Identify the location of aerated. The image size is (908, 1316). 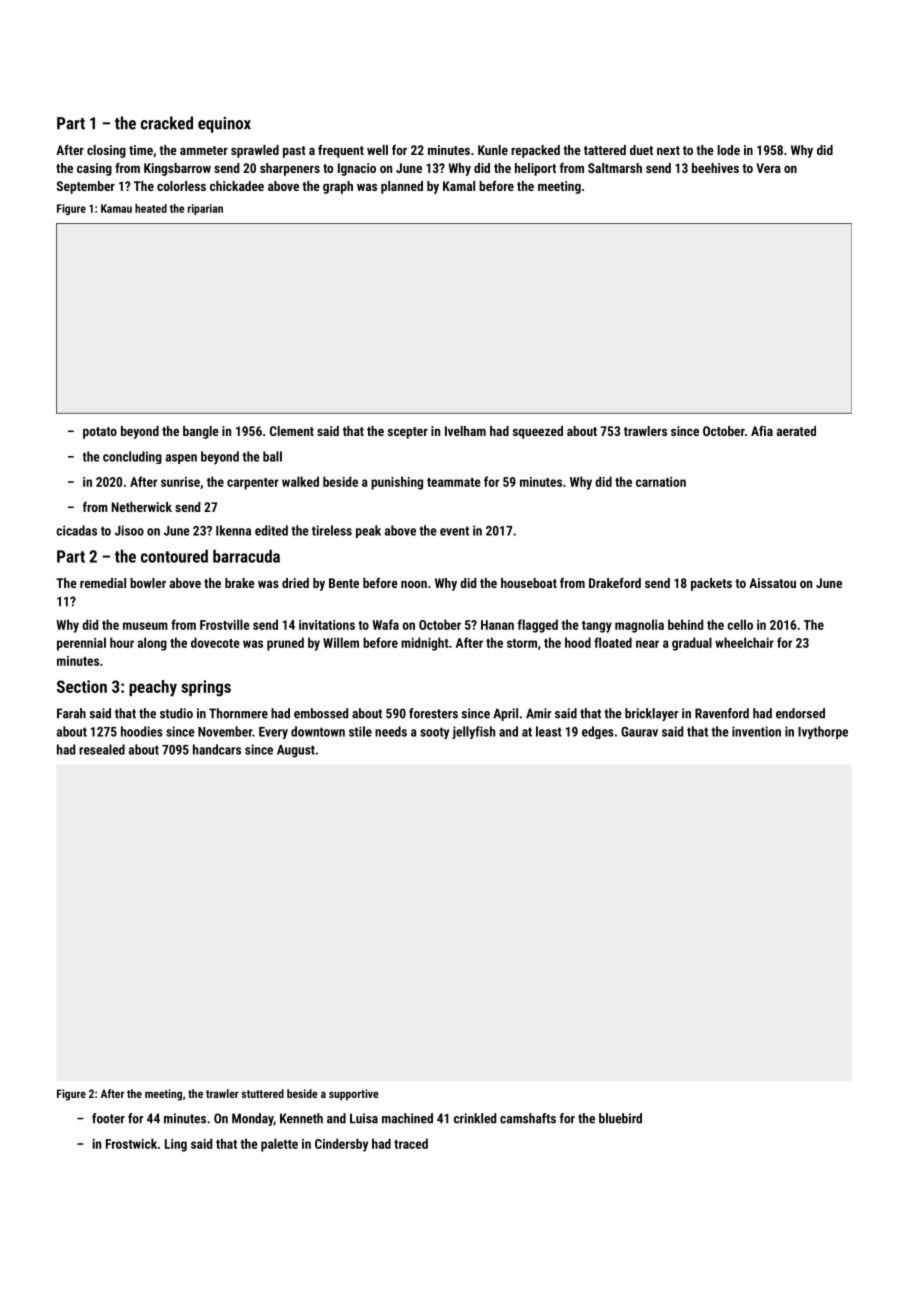
(796, 431).
